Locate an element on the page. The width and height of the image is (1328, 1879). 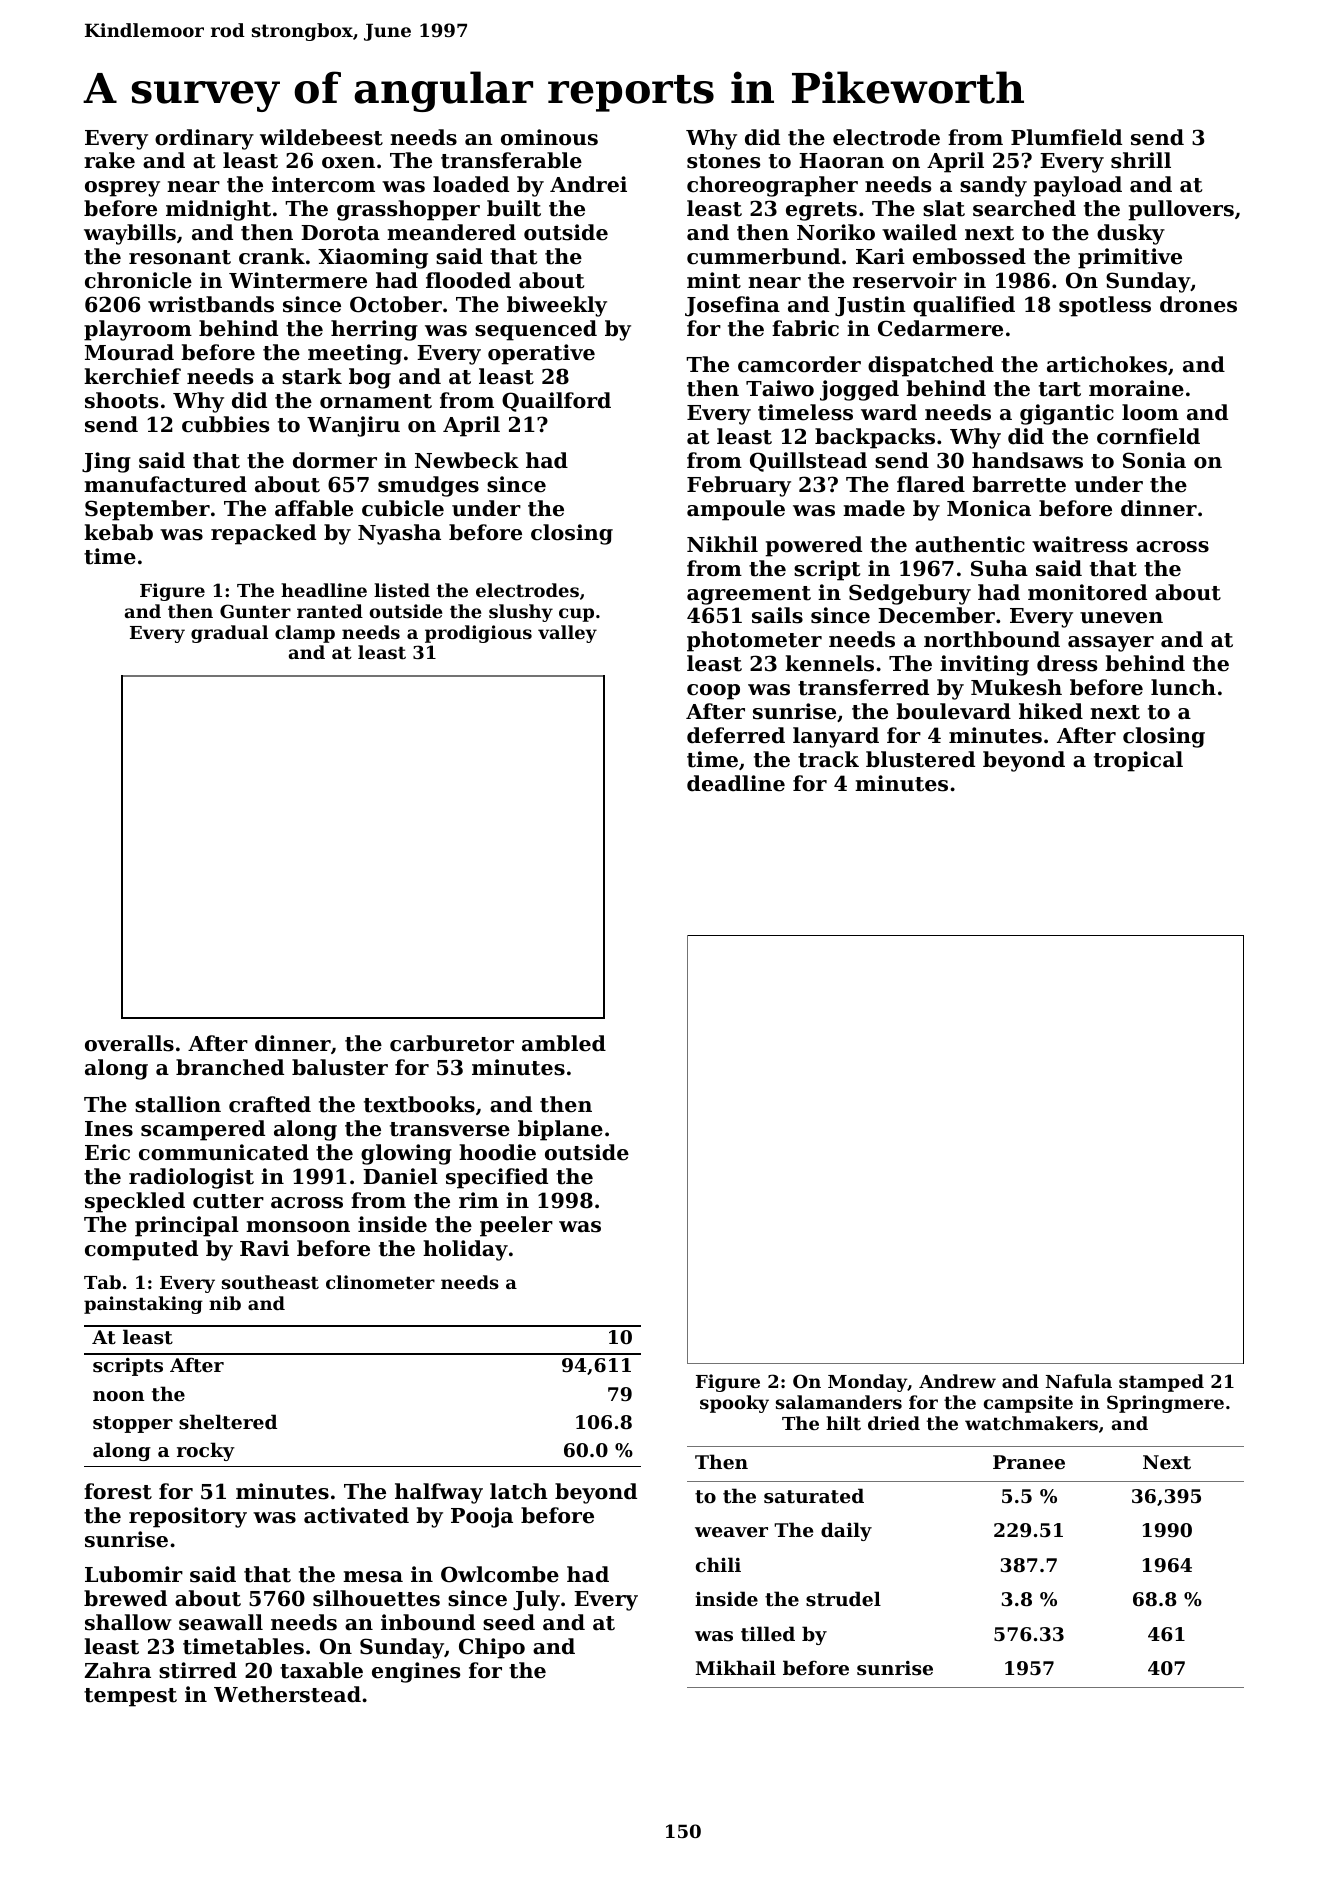
tempest is located at coordinates (130, 1697).
